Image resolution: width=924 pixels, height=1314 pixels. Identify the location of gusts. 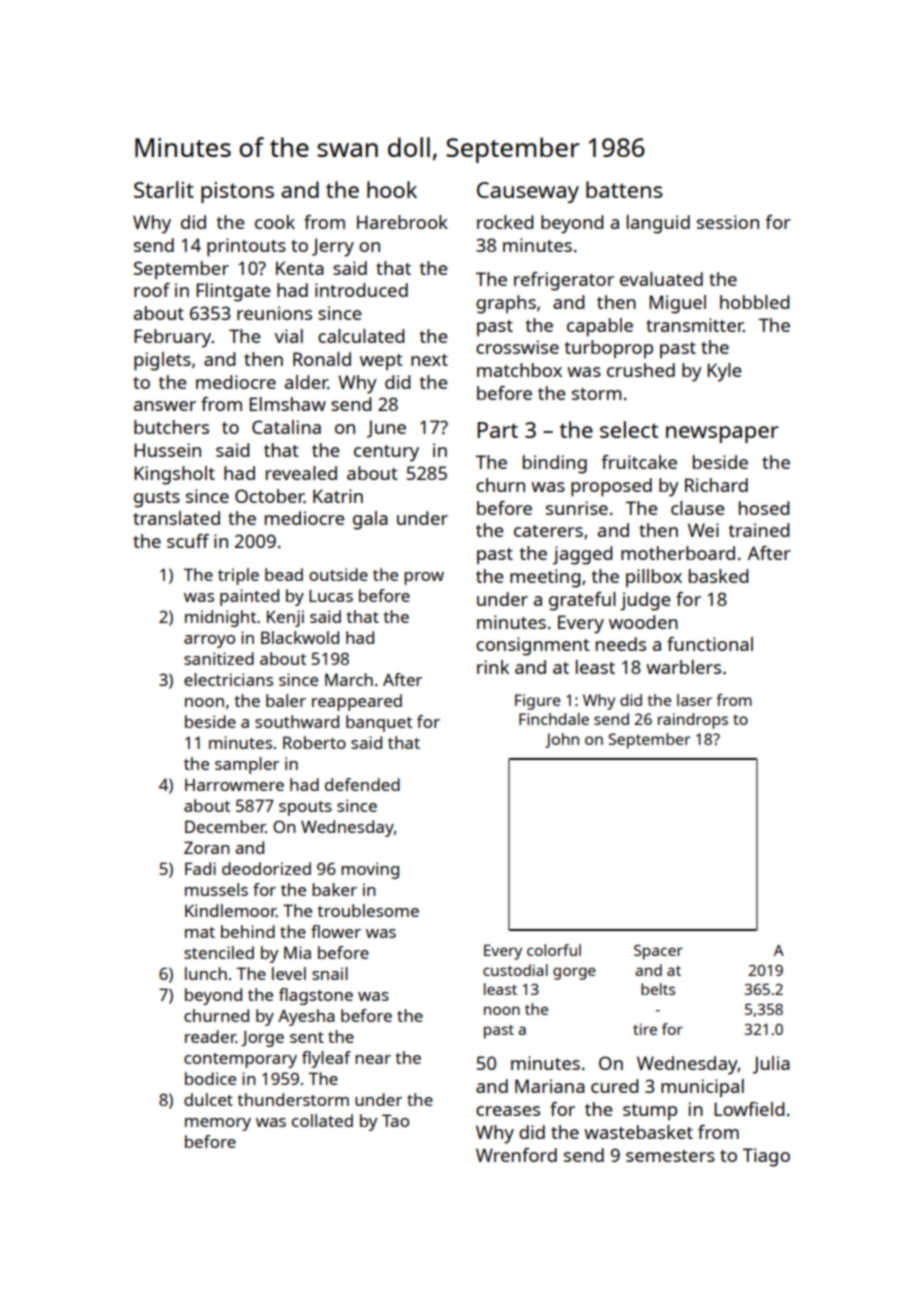
(157, 499).
